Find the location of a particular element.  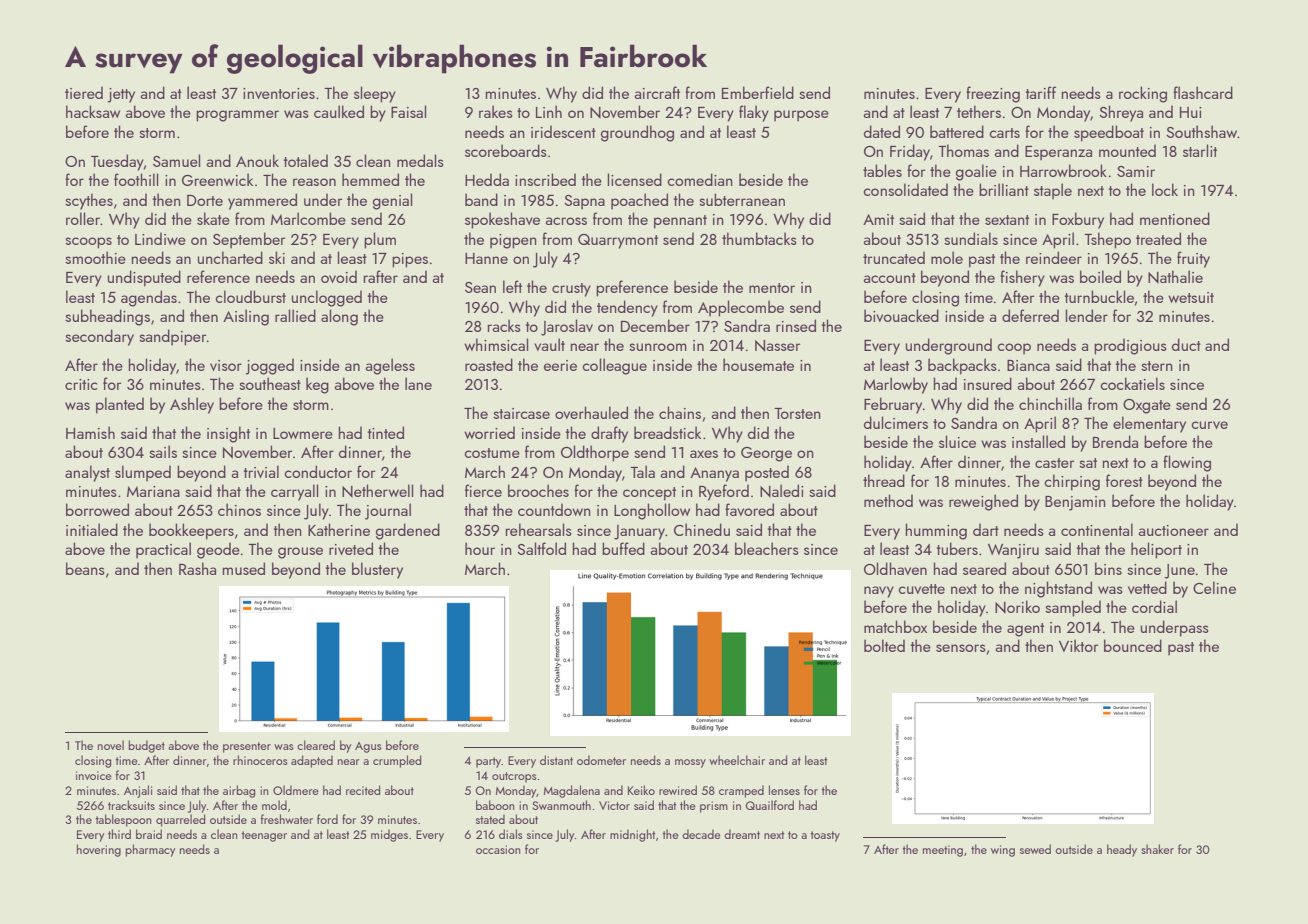

navy is located at coordinates (879, 592).
